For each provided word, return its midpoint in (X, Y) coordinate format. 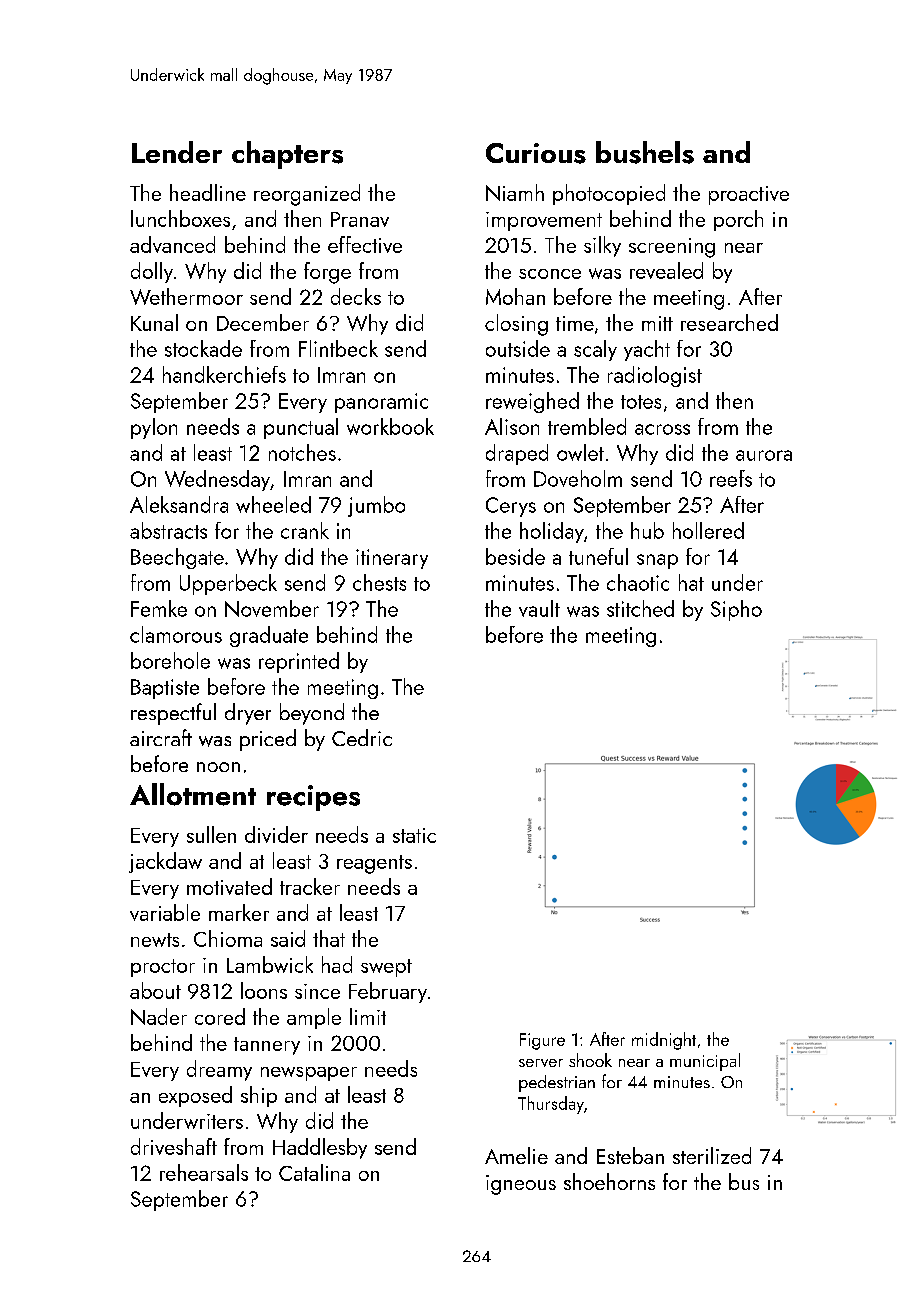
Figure (542, 1041)
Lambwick (270, 964)
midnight (664, 1041)
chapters (287, 155)
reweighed (532, 402)
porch (738, 220)
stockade (203, 348)
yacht (647, 350)
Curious (536, 153)
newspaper (309, 1074)
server (541, 1063)
